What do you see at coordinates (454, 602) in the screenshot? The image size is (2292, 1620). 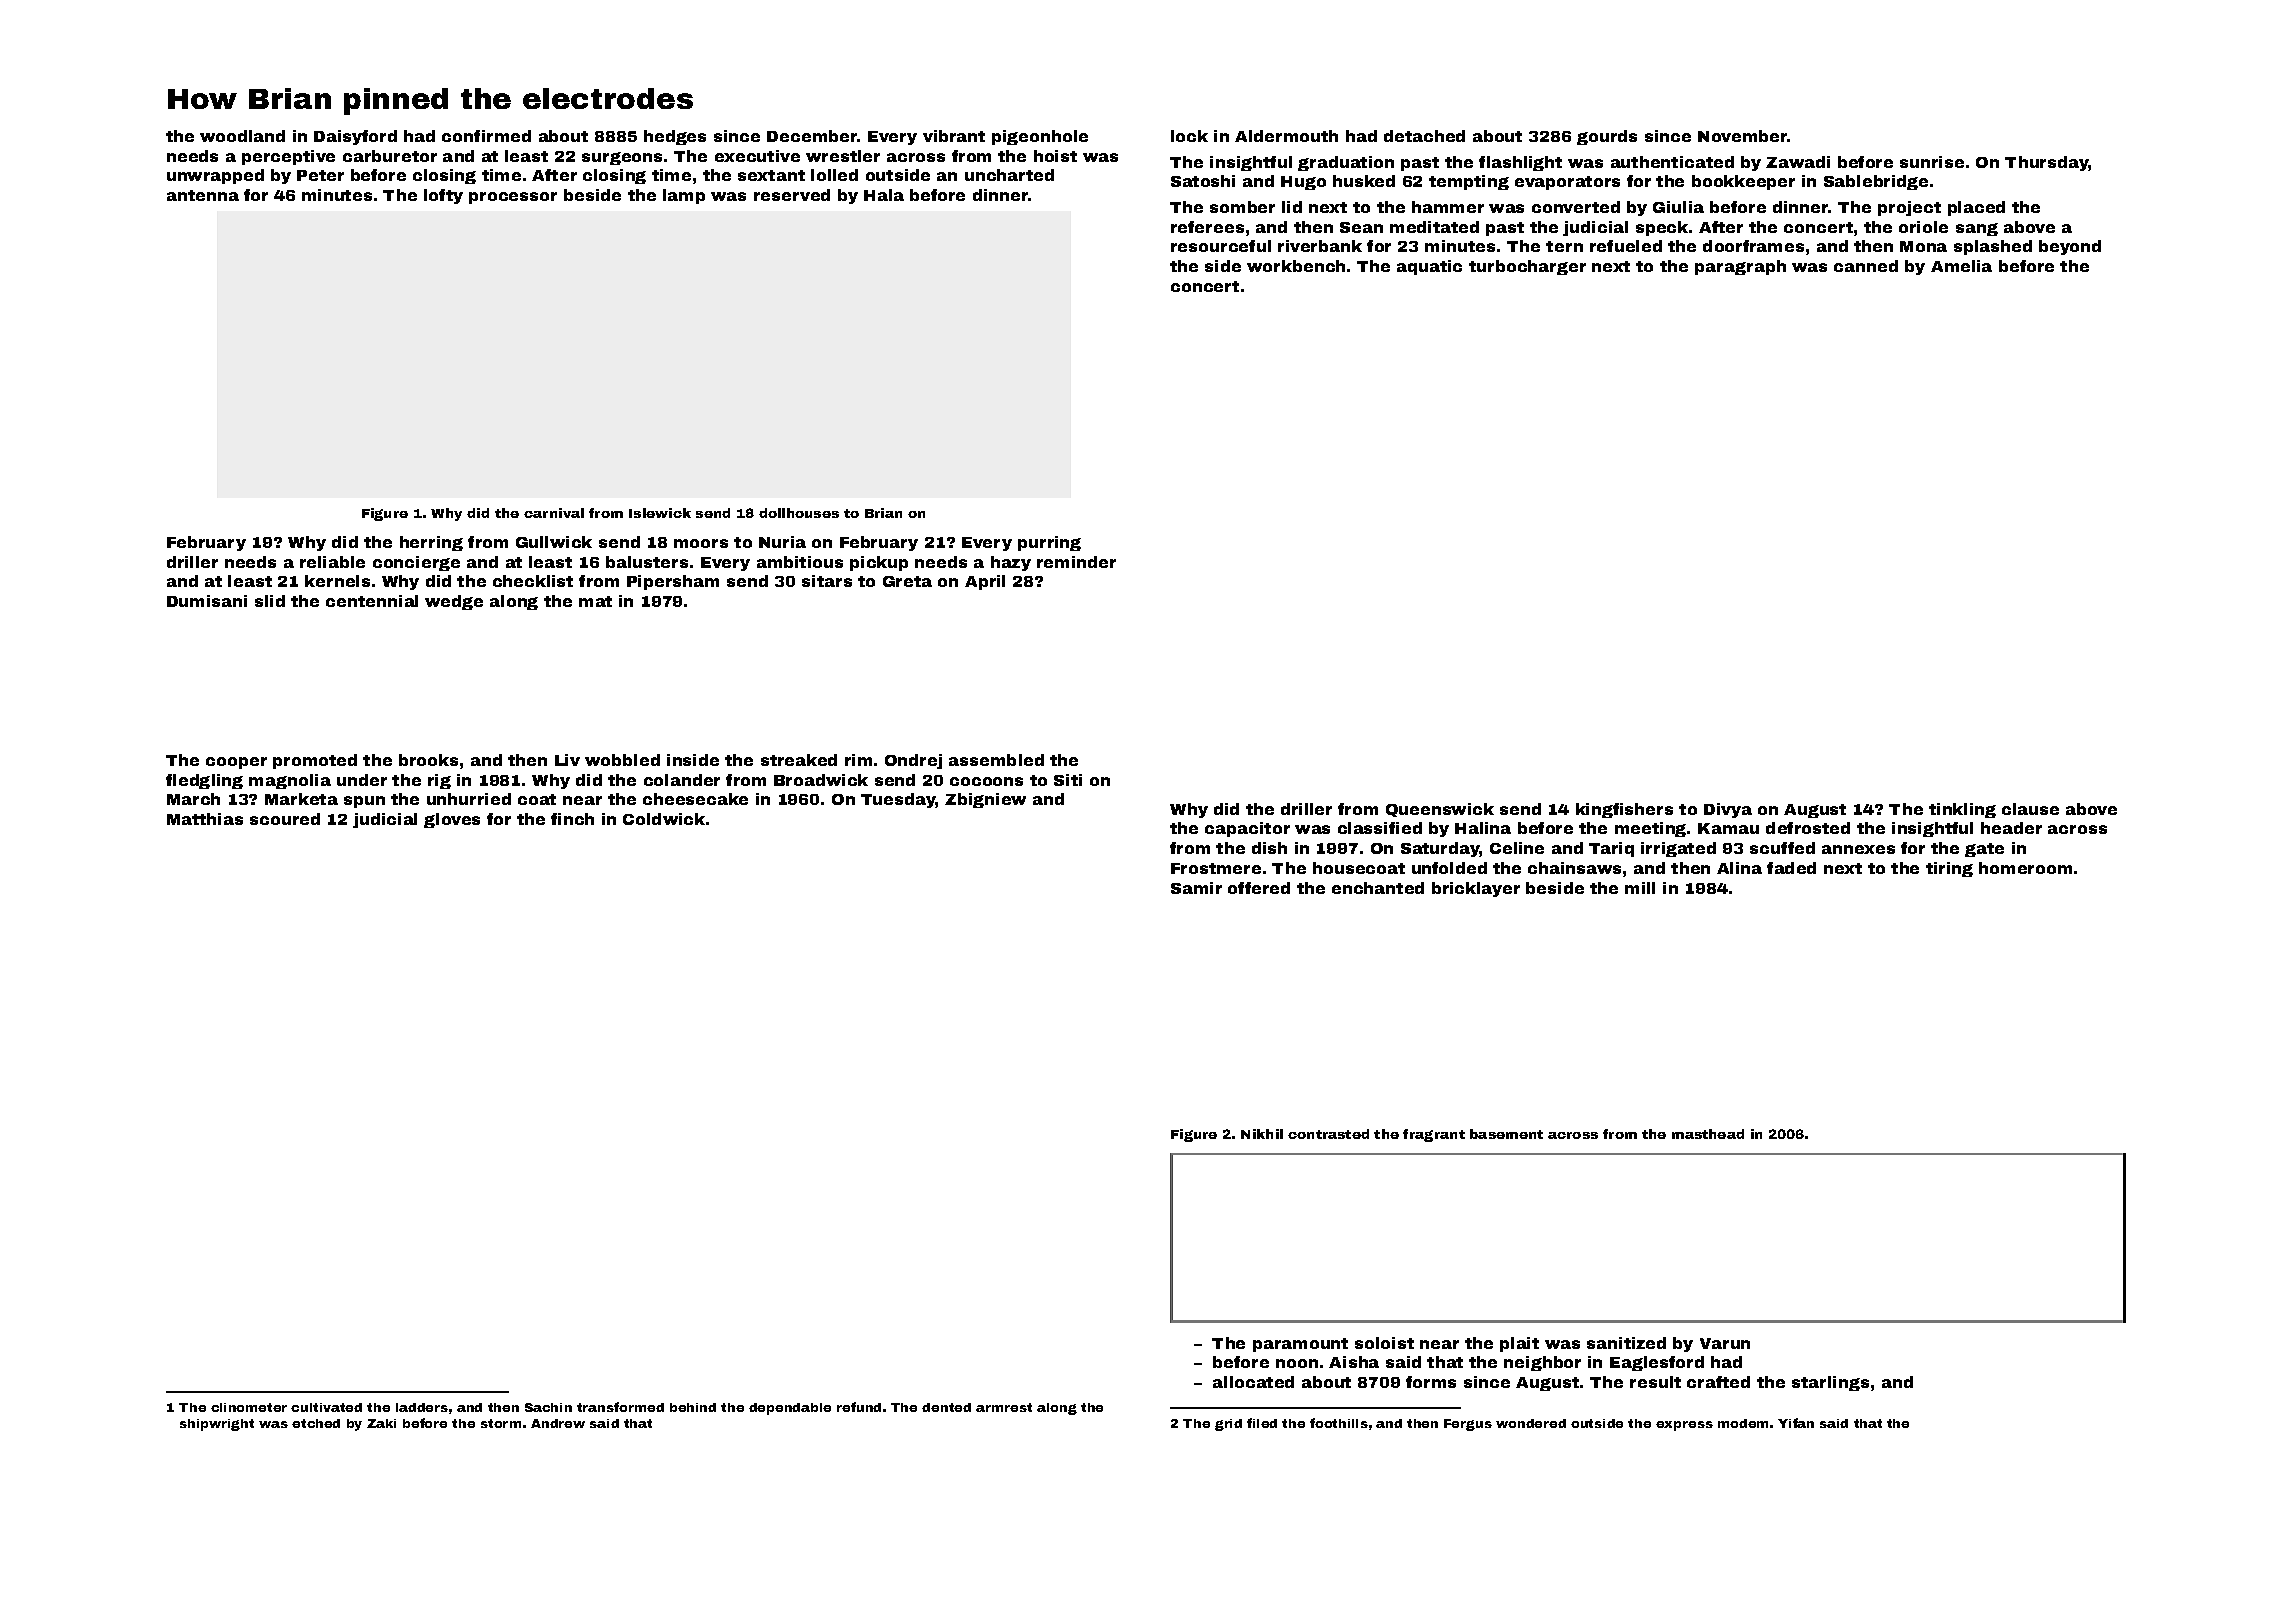 I see `wedge` at bounding box center [454, 602].
